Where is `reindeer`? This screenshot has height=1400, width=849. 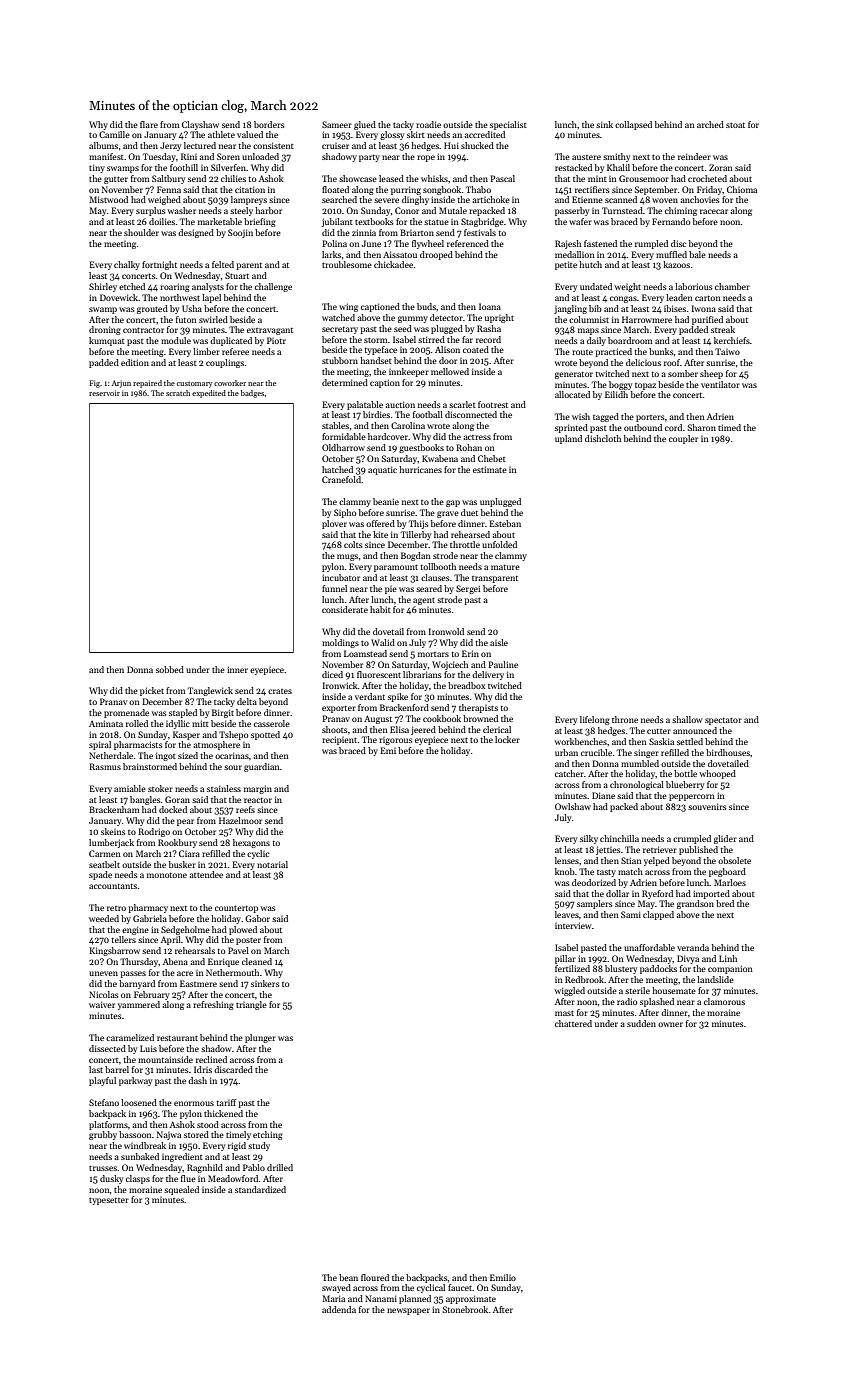 reindeer is located at coordinates (694, 156).
